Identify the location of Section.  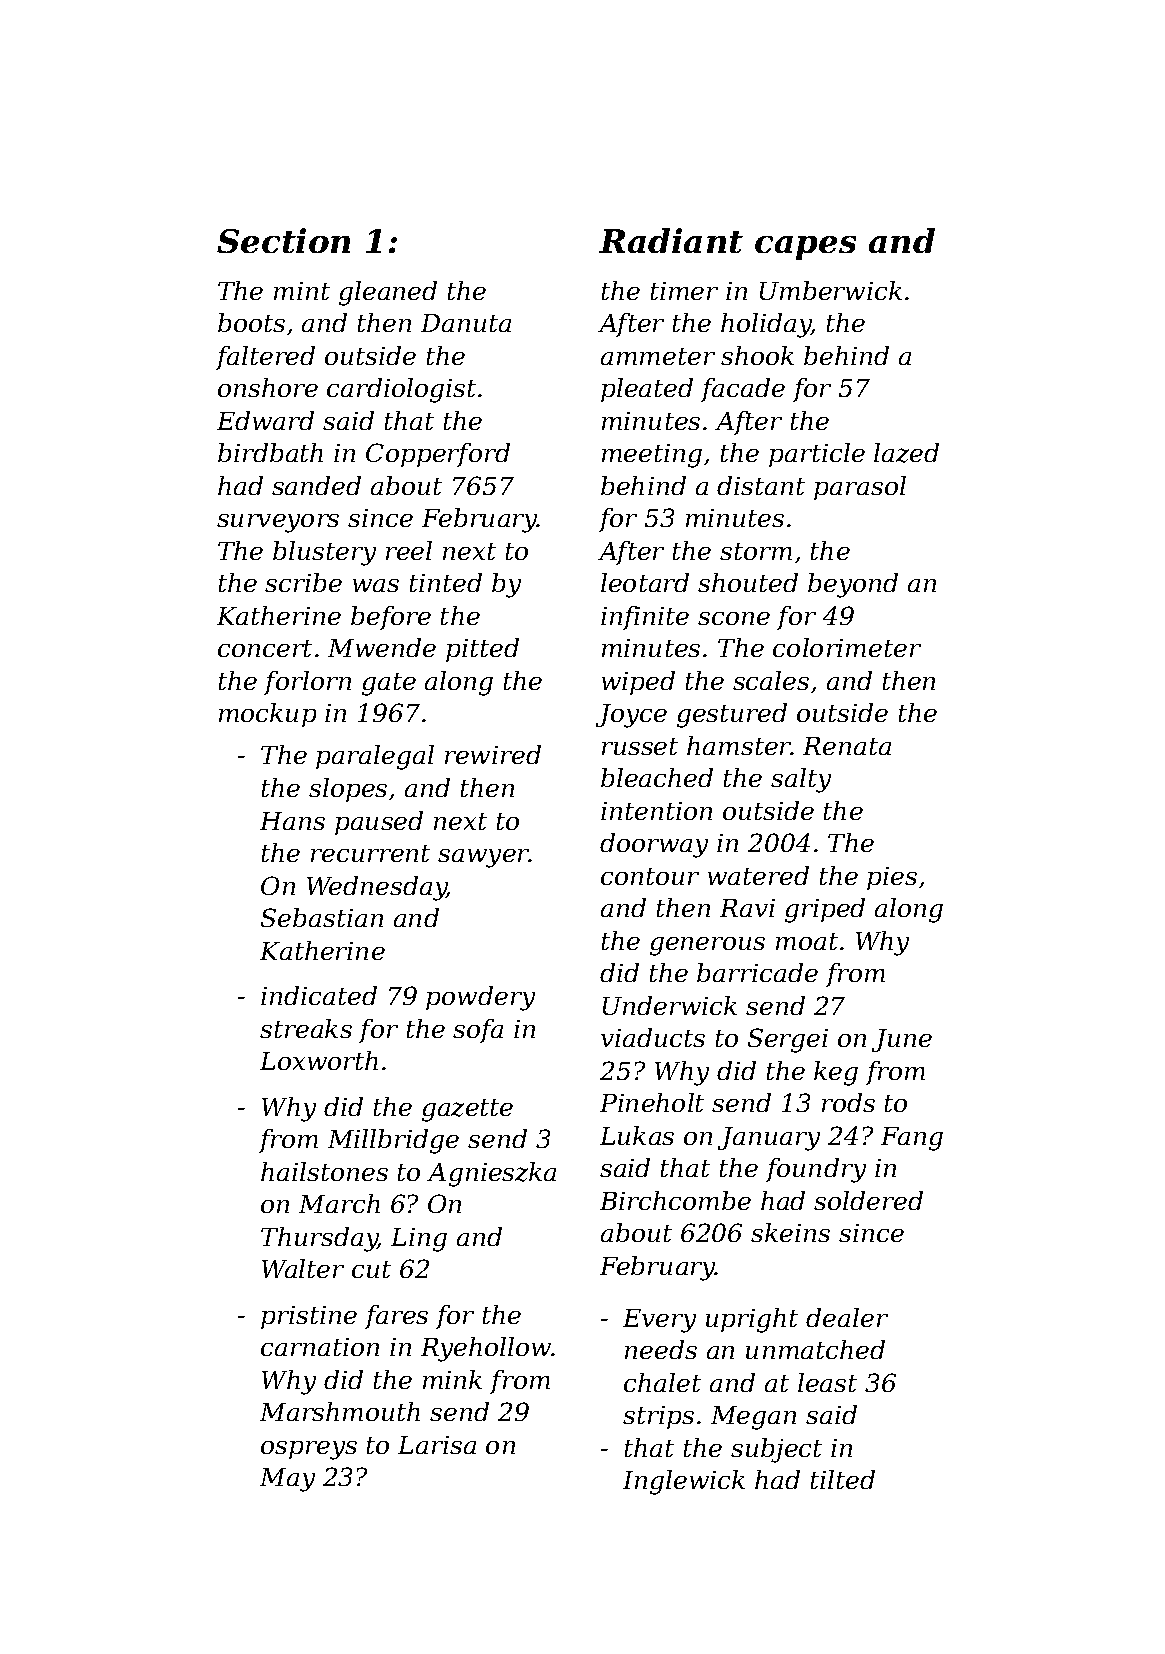
(283, 240).
